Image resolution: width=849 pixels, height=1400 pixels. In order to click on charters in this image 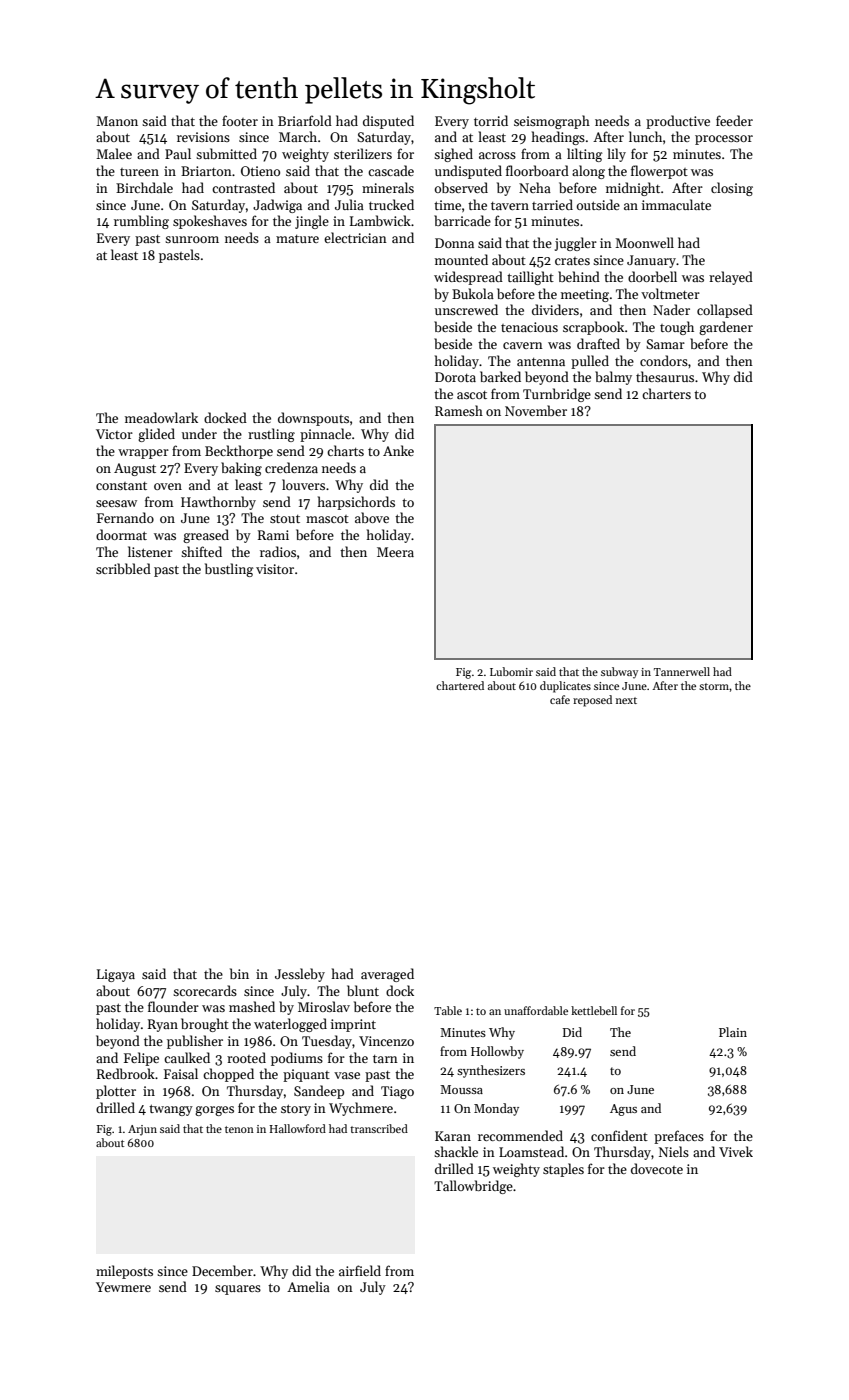, I will do `click(666, 393)`.
